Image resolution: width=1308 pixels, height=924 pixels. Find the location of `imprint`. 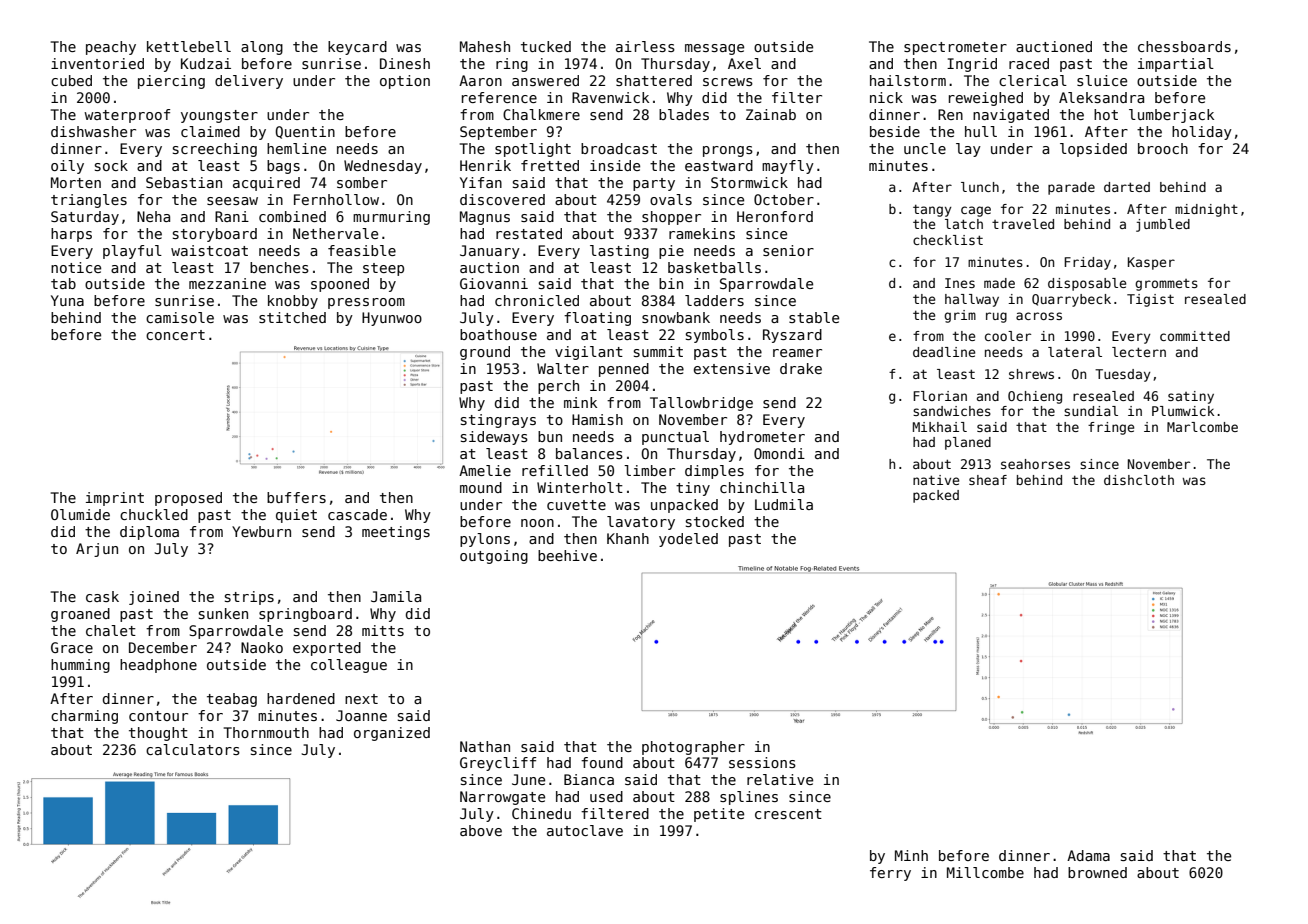

imprint is located at coordinates (115, 499).
